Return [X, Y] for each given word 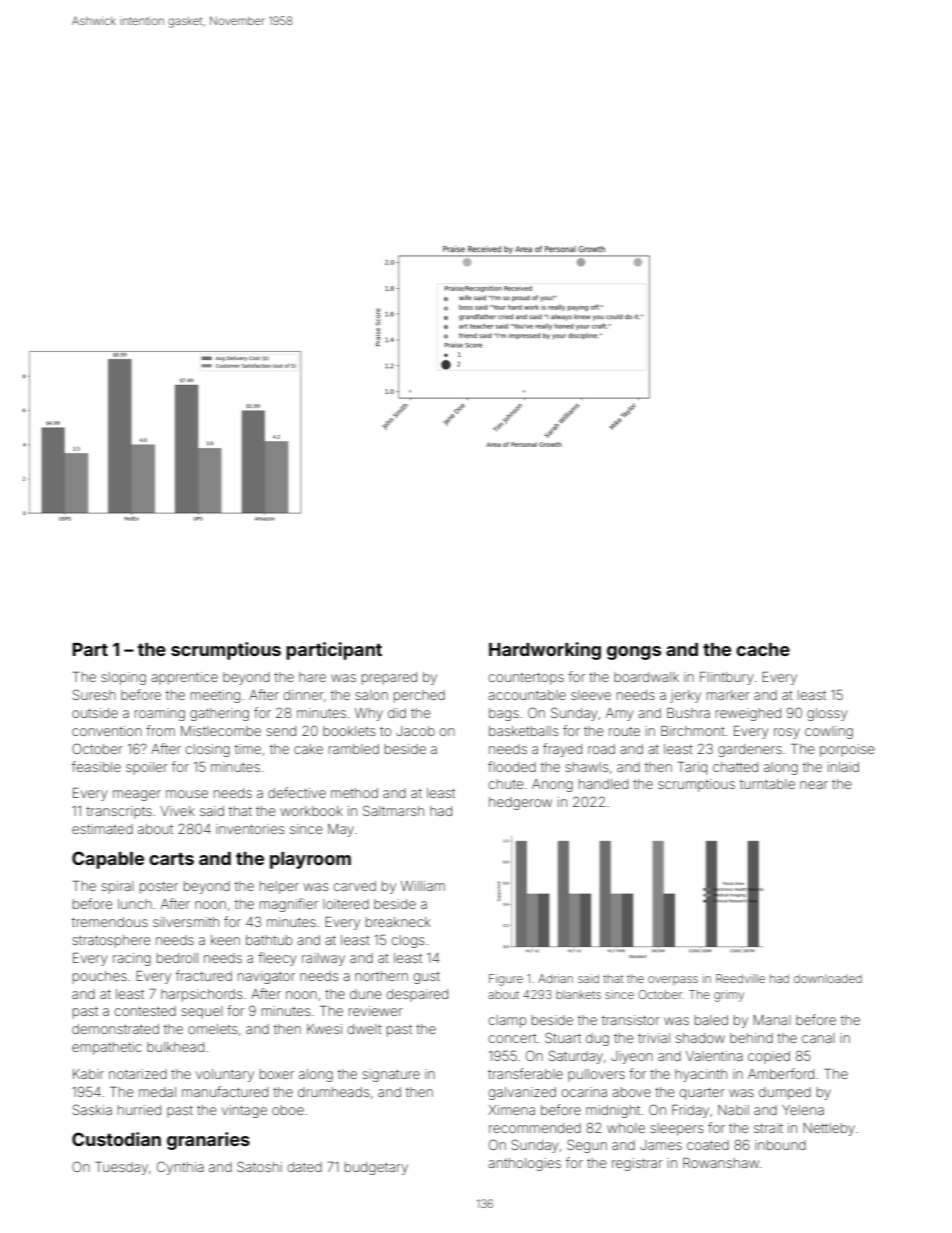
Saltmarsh [393, 810]
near [814, 785]
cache [763, 649]
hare [312, 677]
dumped [785, 1093]
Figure [506, 980]
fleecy [277, 959]
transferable [525, 1073]
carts [171, 858]
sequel [202, 1012]
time [248, 749]
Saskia [92, 1109]
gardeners [750, 750]
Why [369, 714]
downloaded [828, 978]
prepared [389, 678]
